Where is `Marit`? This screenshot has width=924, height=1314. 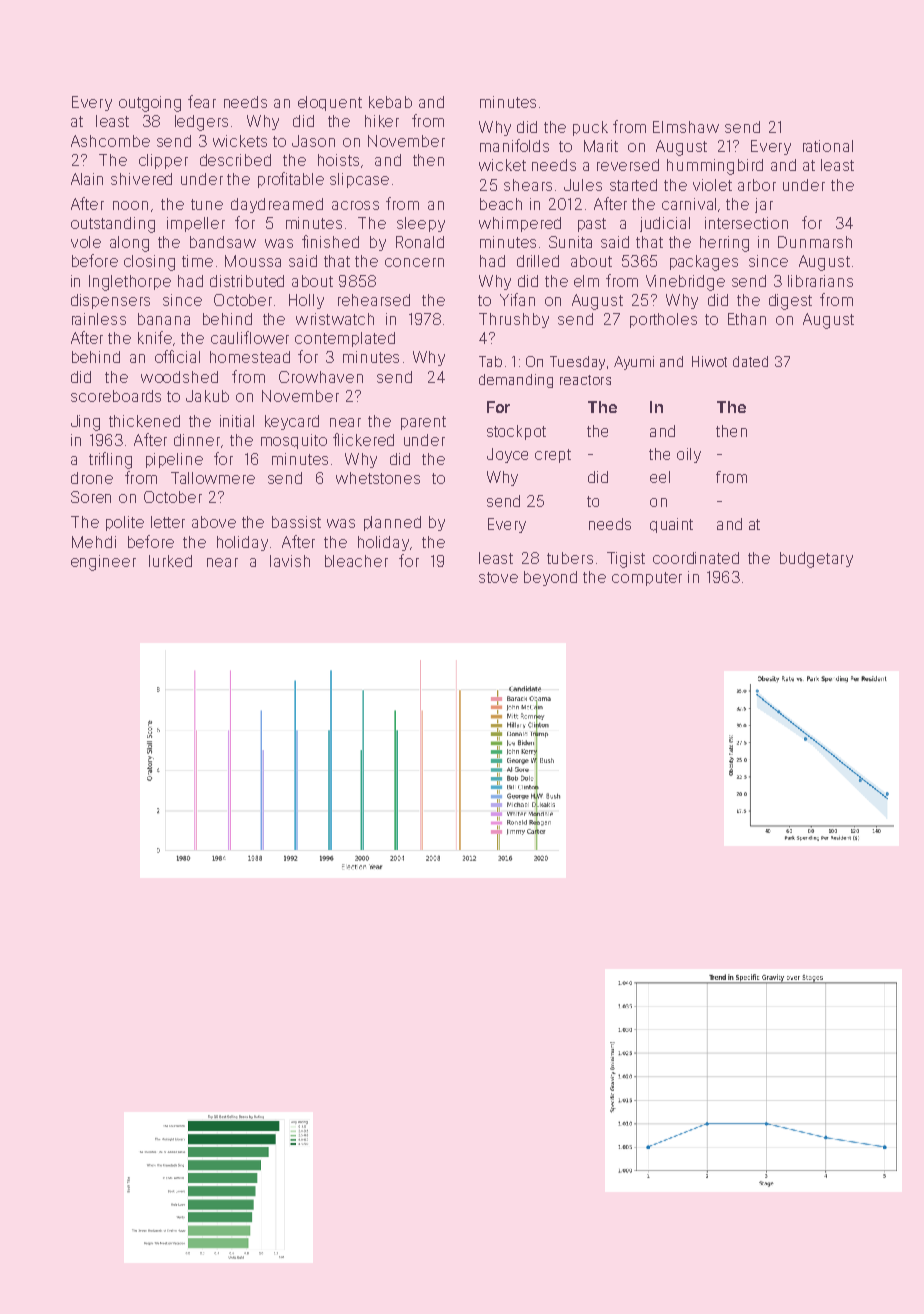 Marit is located at coordinates (601, 146).
